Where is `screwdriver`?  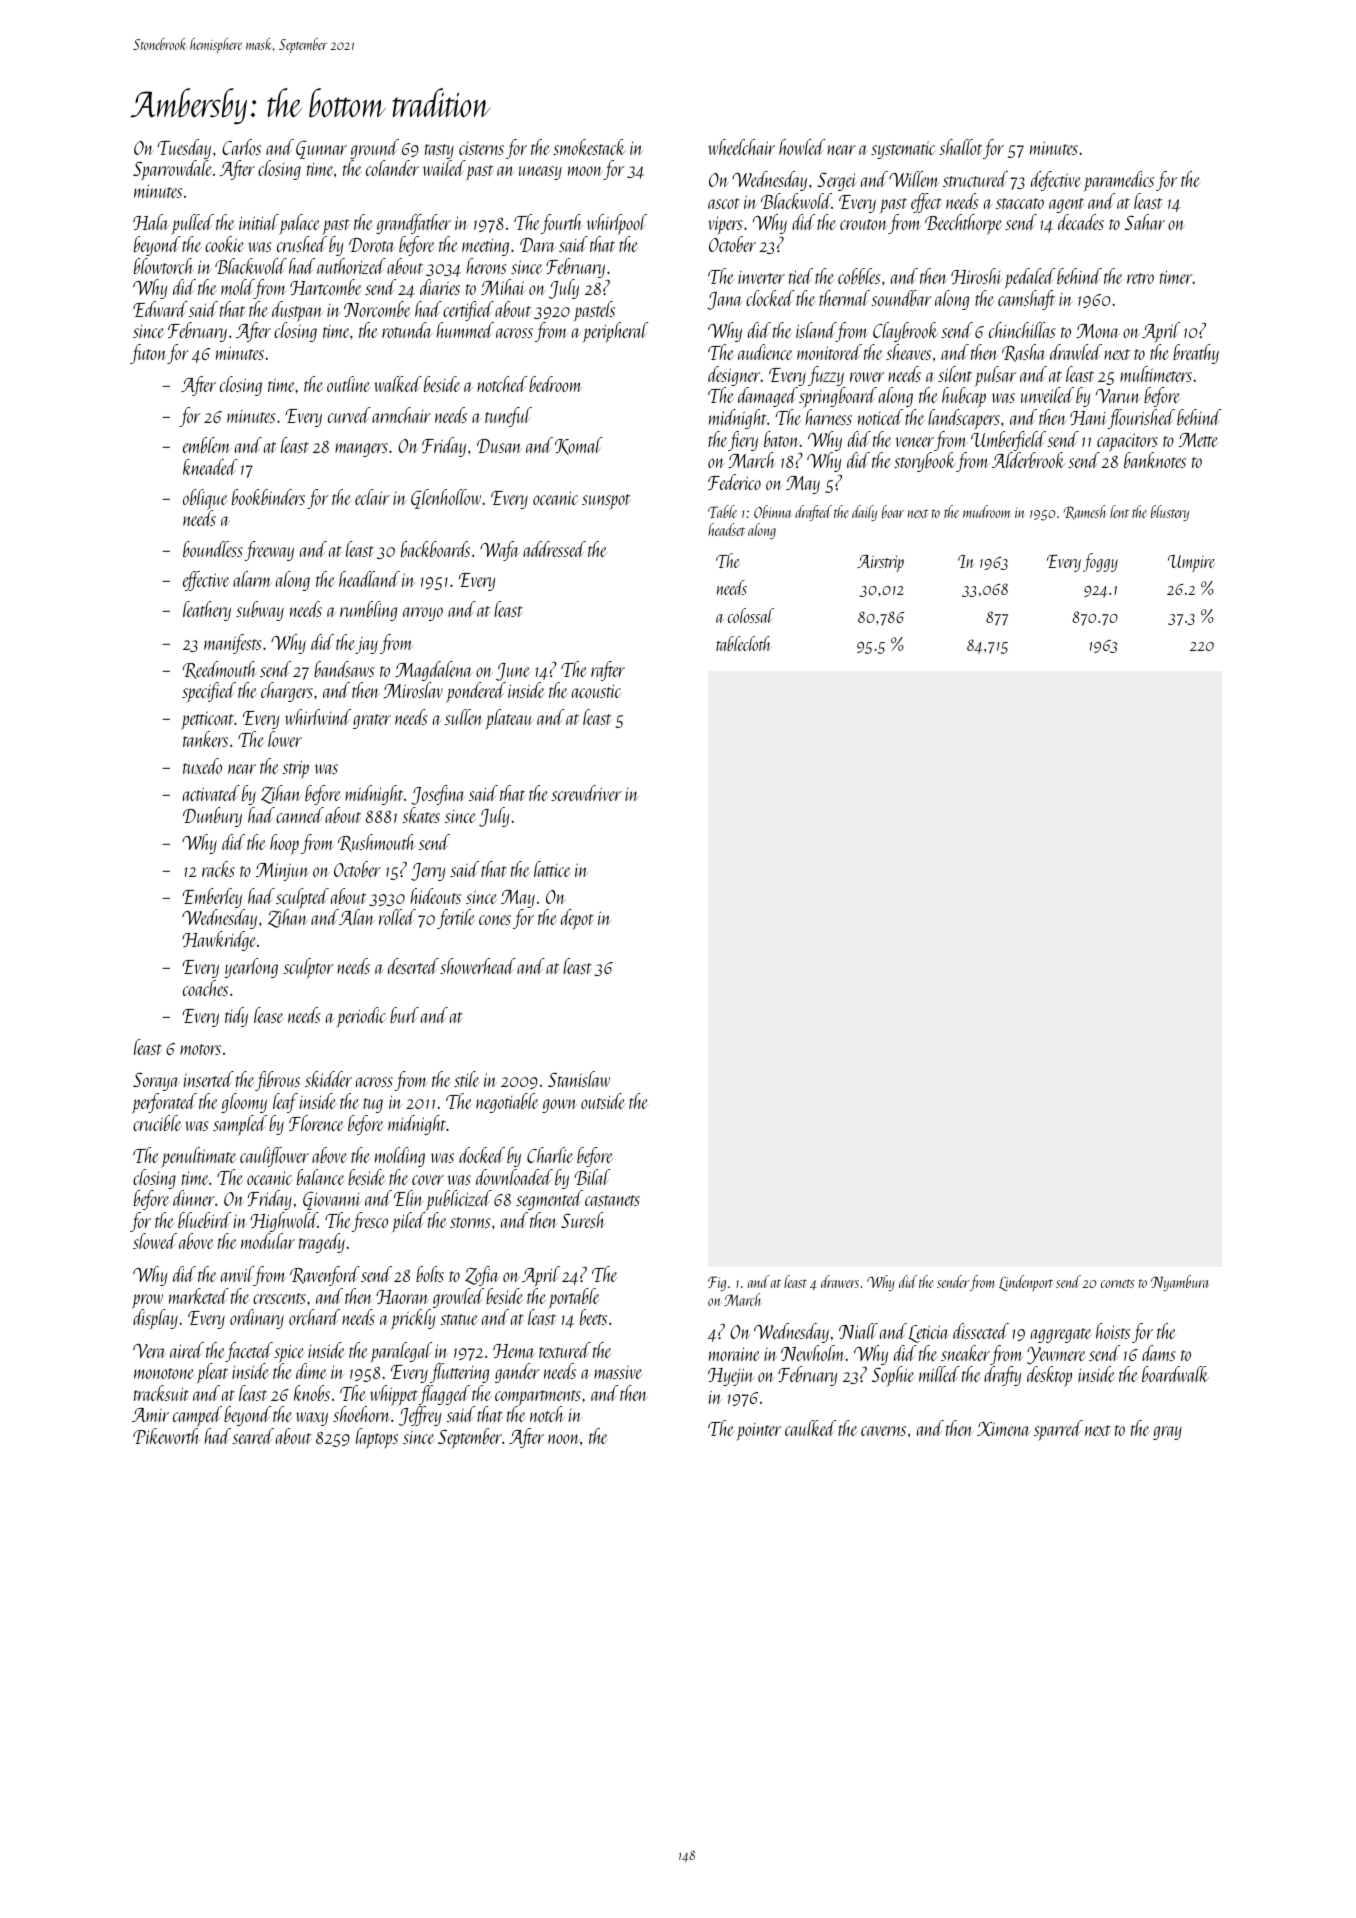 screwdriver is located at coordinates (586, 793).
